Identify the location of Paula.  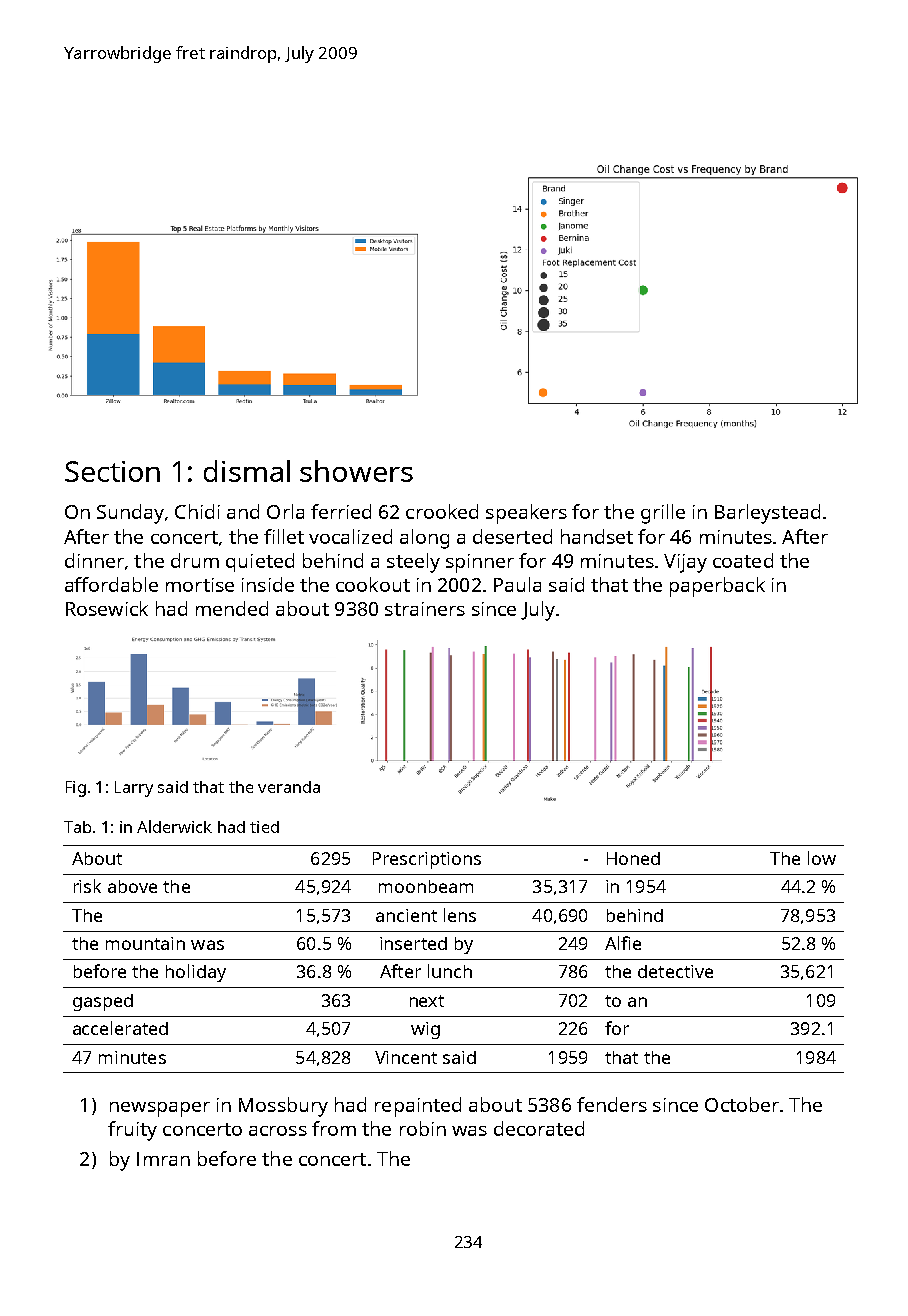
(517, 584).
